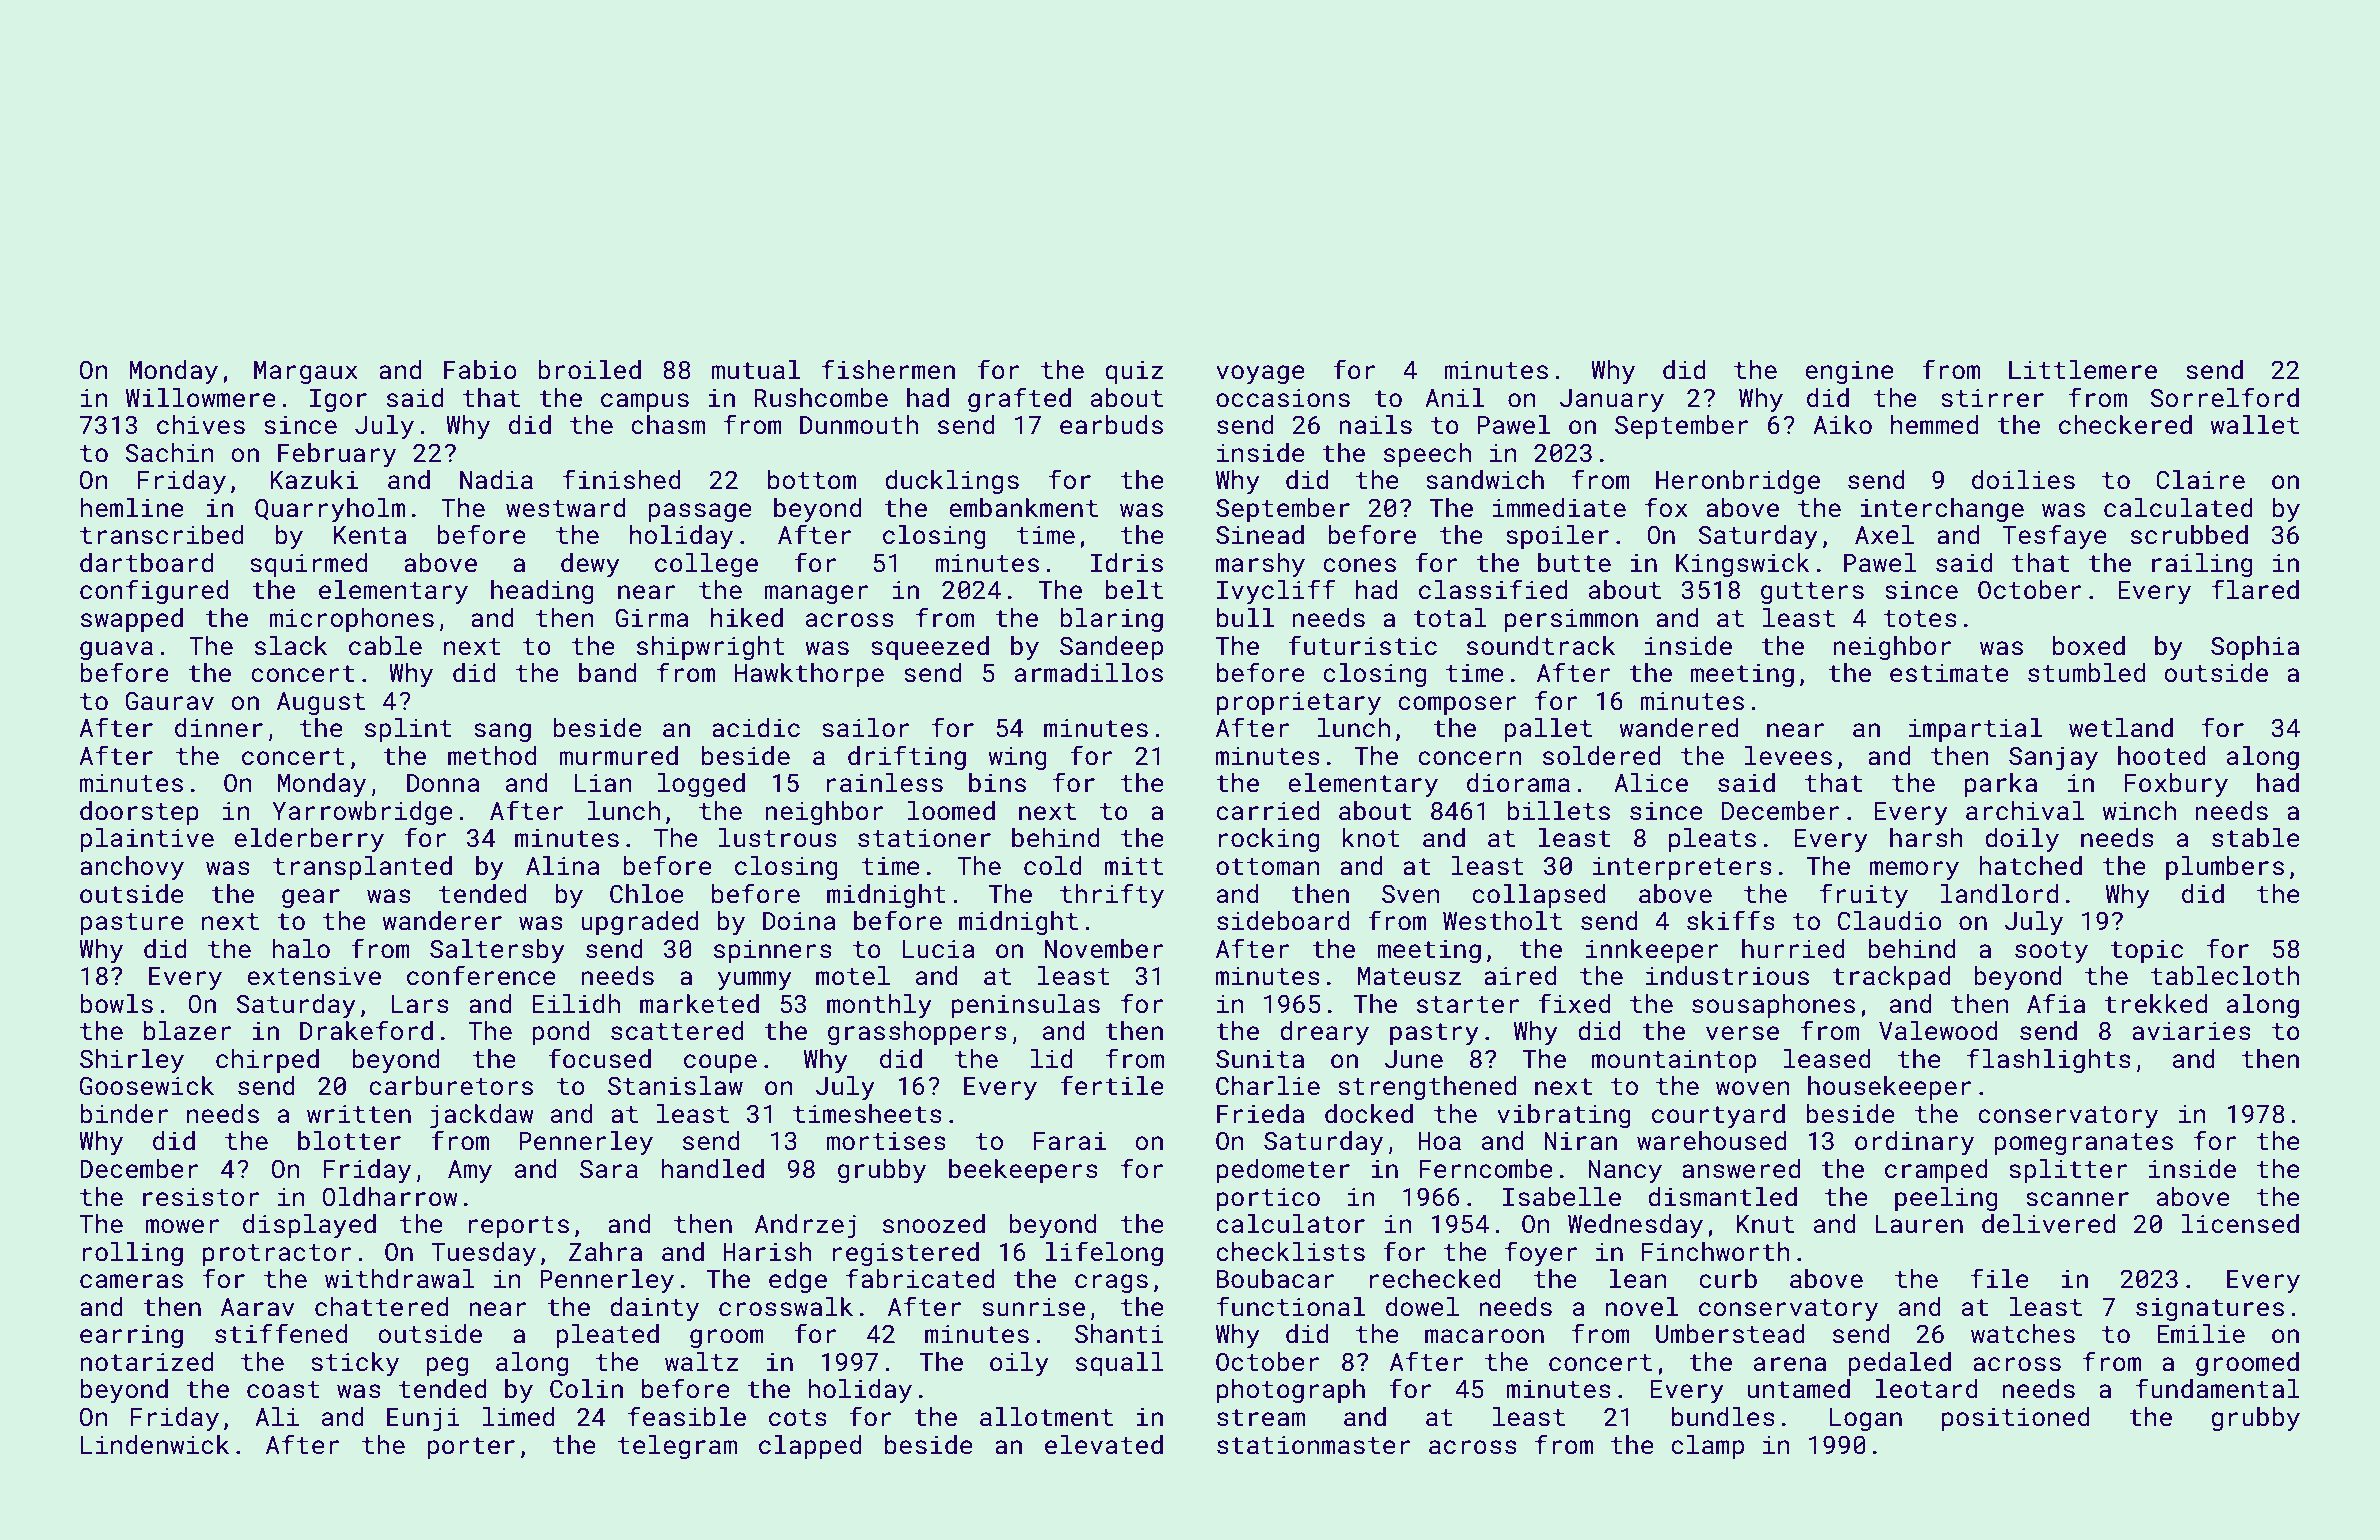 The width and height of the screenshot is (2380, 1540). I want to click on cold, so click(1053, 866).
